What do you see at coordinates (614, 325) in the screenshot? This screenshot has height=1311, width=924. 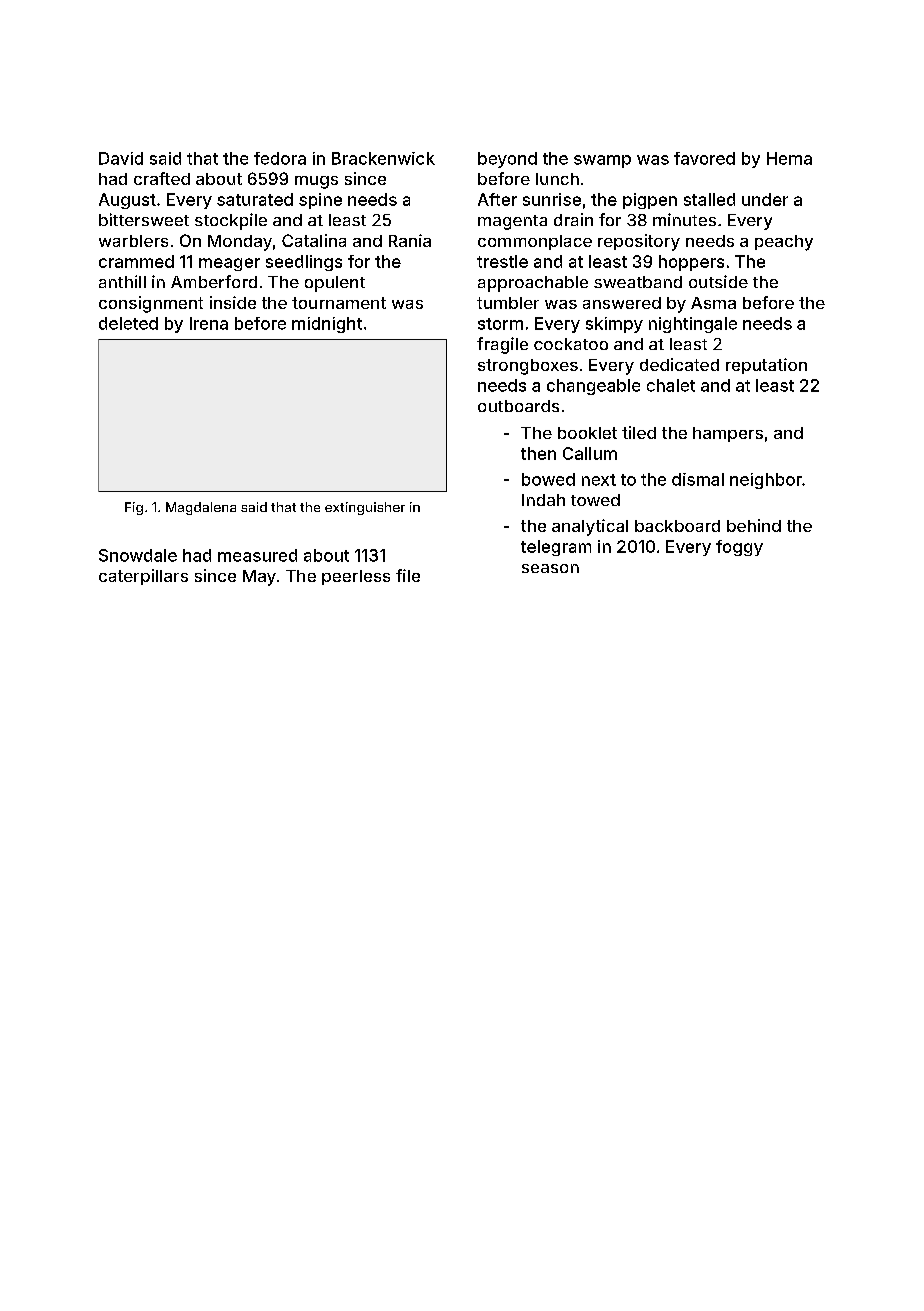 I see `skimpy` at bounding box center [614, 325].
